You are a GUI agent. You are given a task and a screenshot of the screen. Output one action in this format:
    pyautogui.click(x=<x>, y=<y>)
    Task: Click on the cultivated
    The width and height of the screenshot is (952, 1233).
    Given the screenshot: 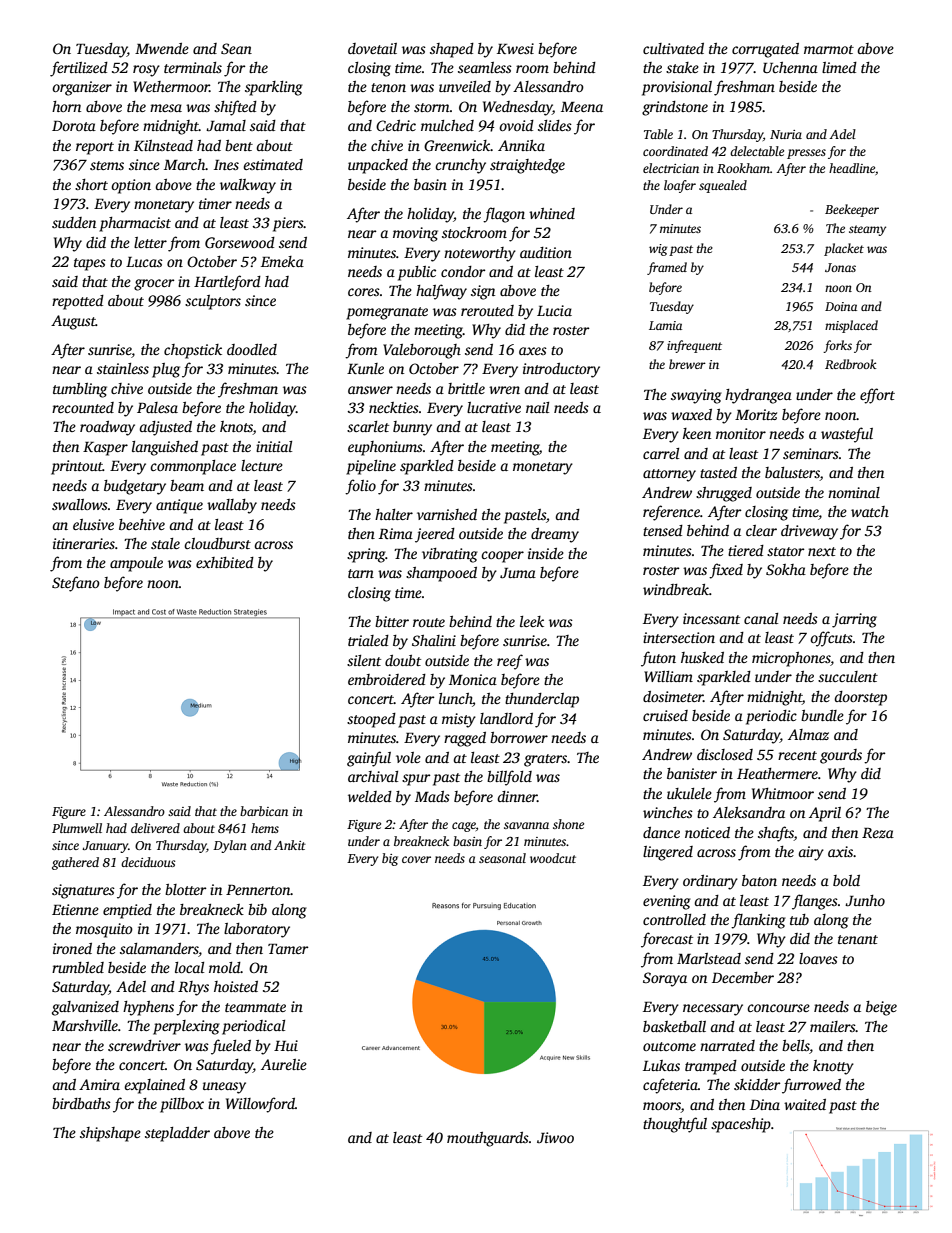 What is the action you would take?
    pyautogui.click(x=673, y=48)
